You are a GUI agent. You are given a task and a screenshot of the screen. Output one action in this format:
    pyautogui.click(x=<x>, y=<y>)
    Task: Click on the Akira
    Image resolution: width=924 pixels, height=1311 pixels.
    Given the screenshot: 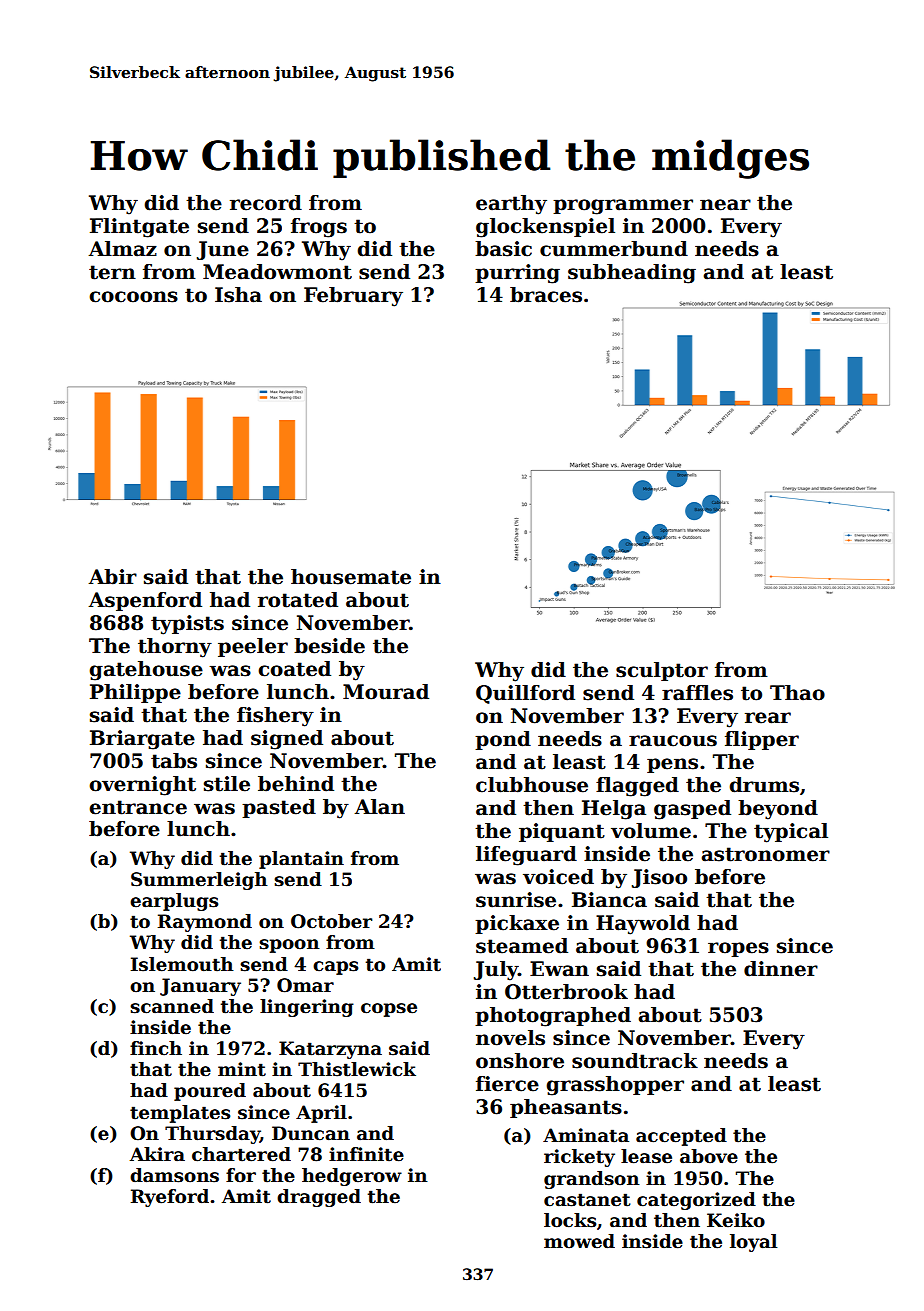 What is the action you would take?
    pyautogui.click(x=157, y=1154)
